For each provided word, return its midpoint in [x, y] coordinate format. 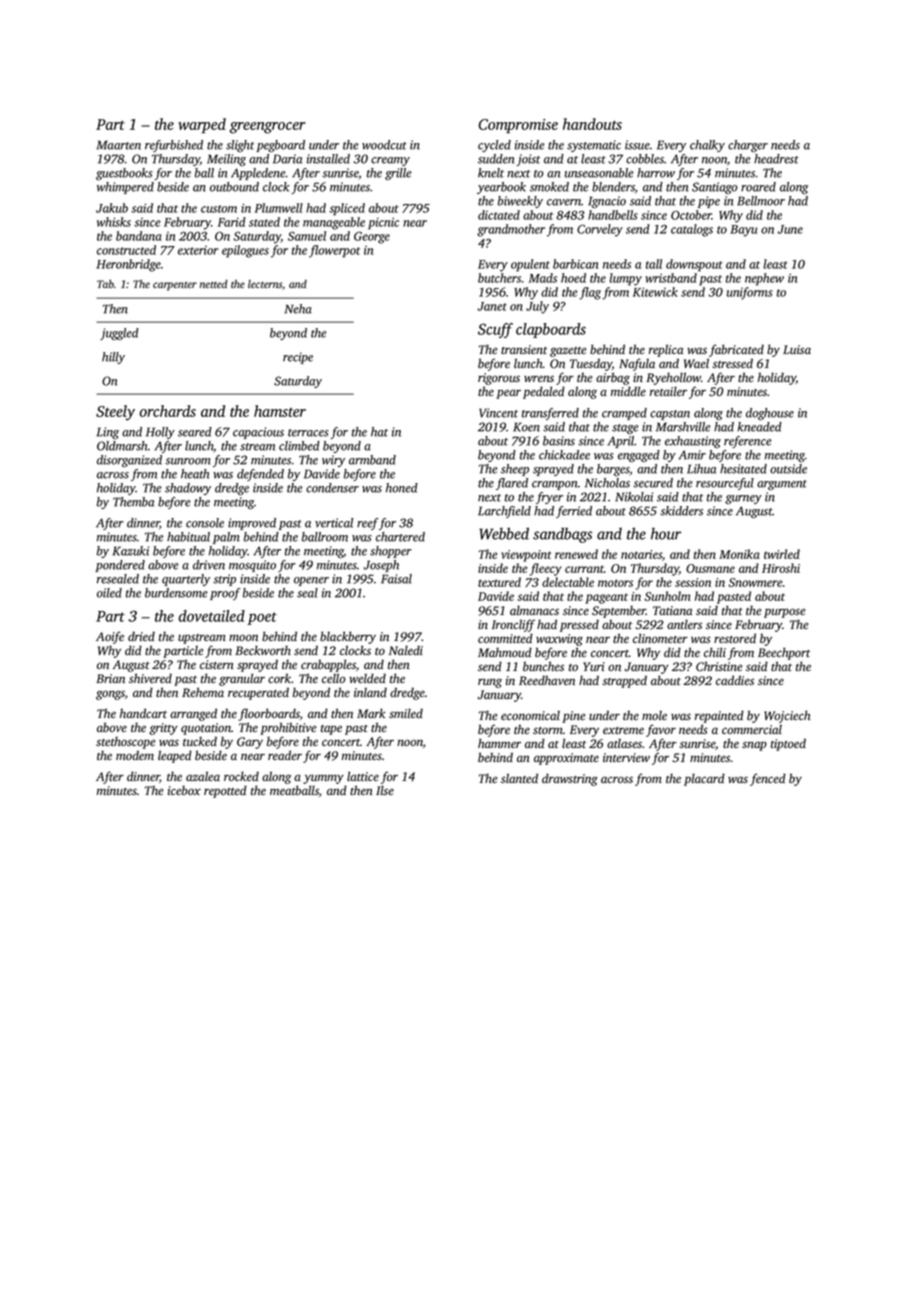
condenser [332, 488]
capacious [258, 433]
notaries [641, 554]
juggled [119, 334]
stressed [733, 363]
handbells [613, 215]
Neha [298, 309]
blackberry [348, 637]
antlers [684, 624]
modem [135, 755]
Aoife [110, 637]
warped [202, 126]
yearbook [501, 188]
